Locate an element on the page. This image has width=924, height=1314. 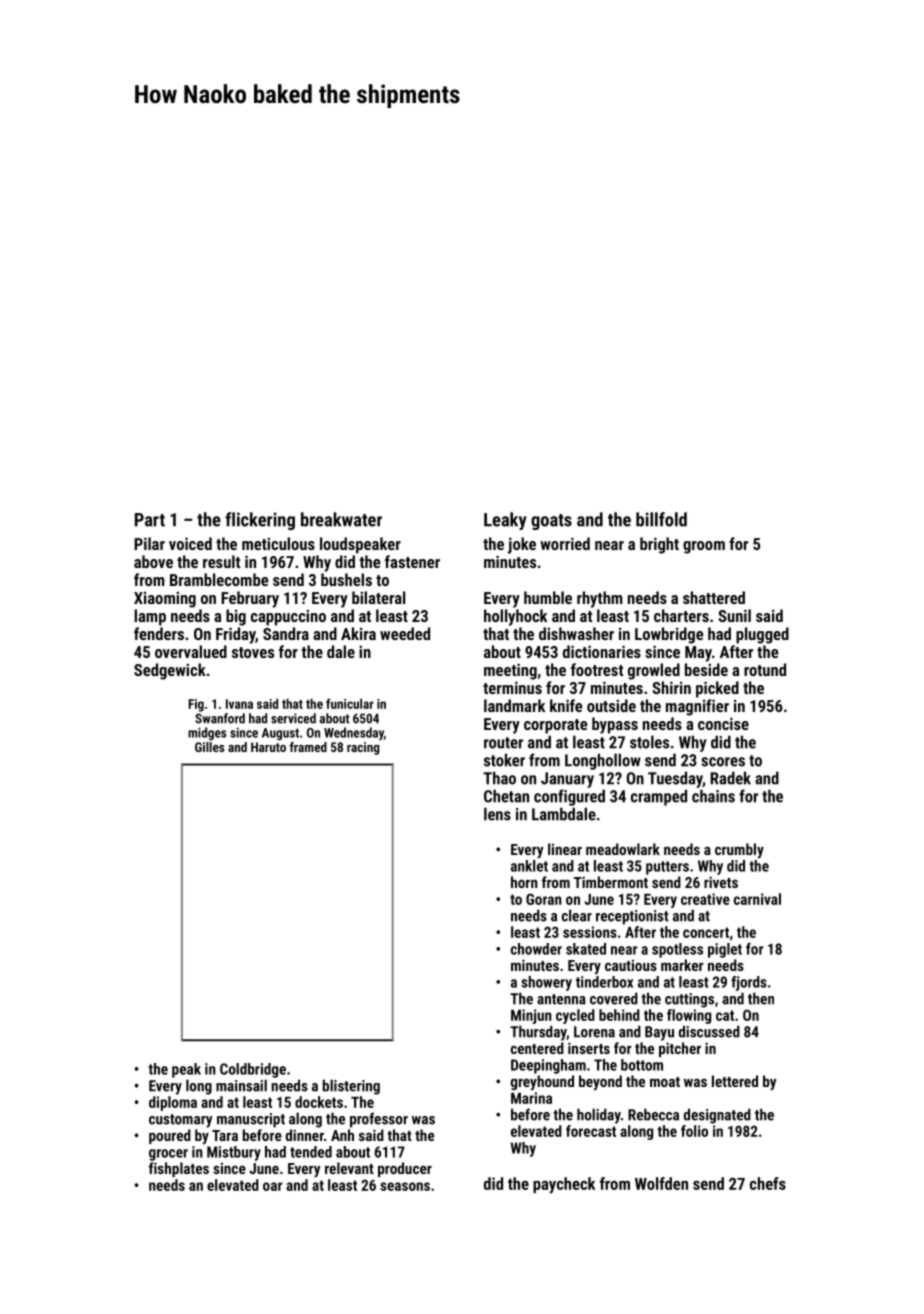
breakwater is located at coordinates (341, 519).
